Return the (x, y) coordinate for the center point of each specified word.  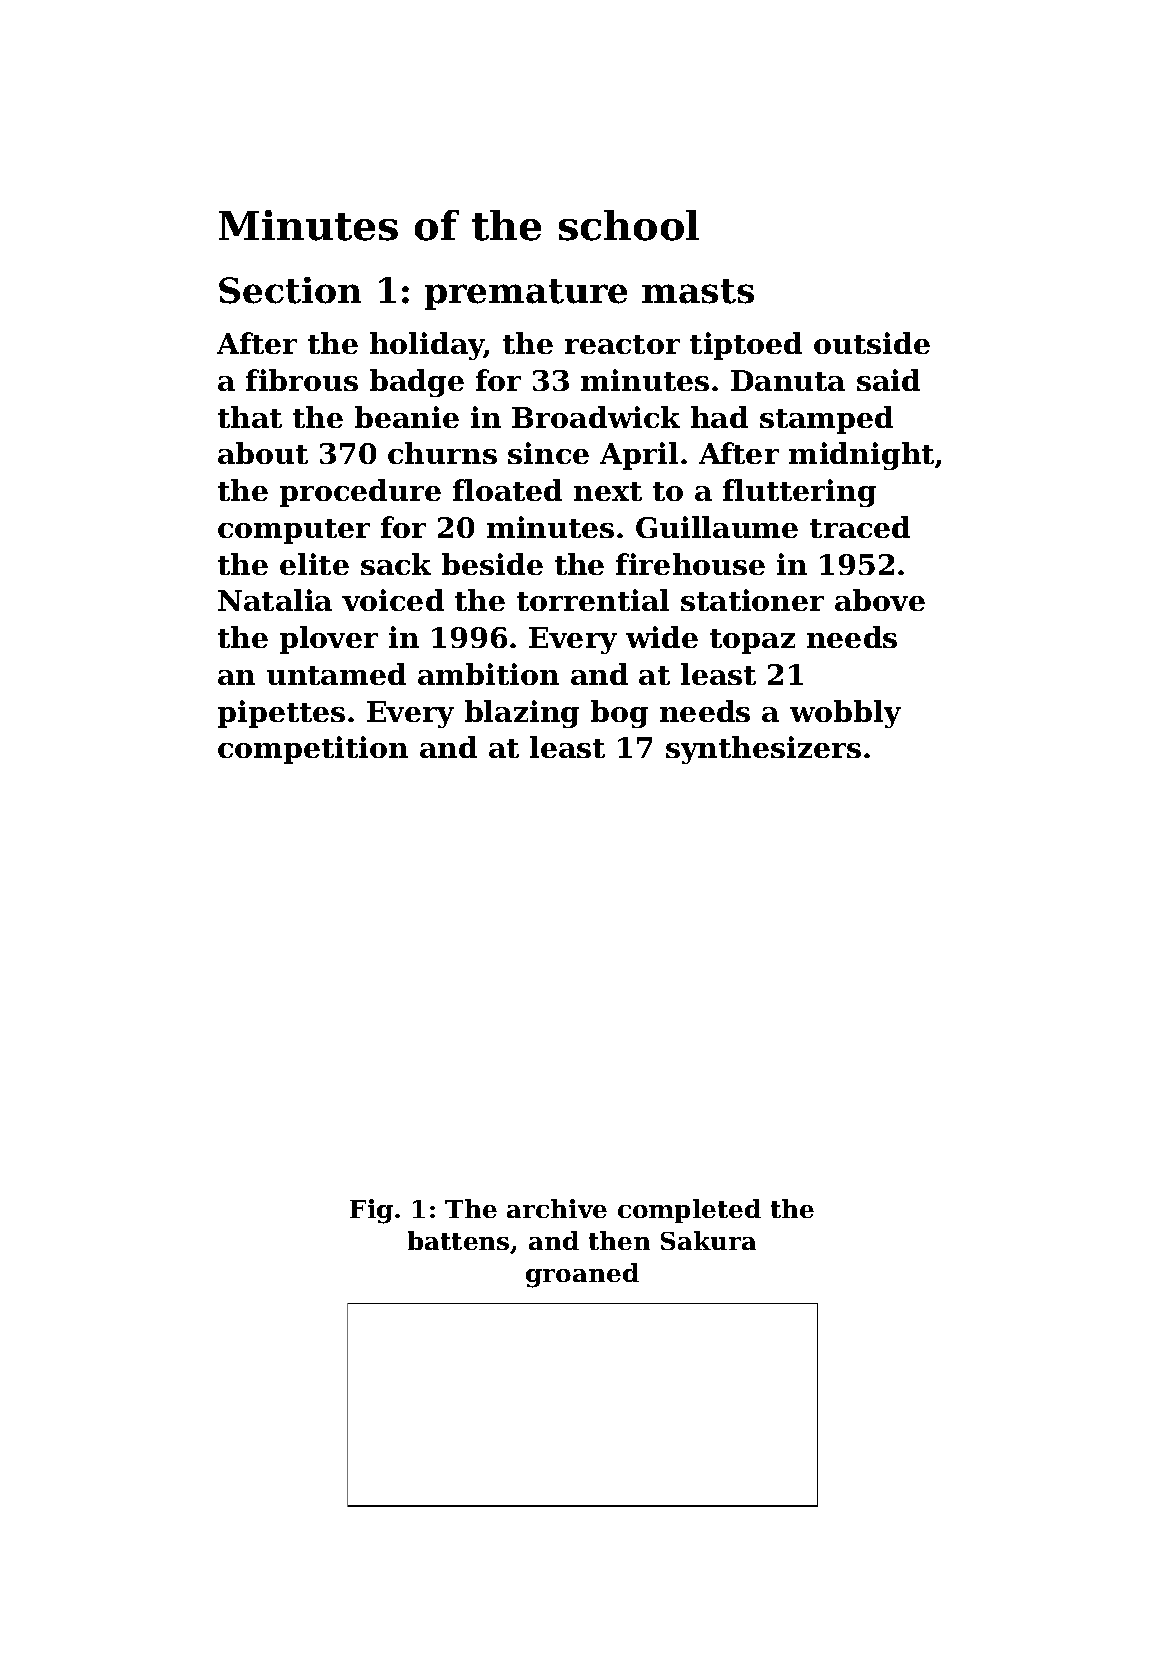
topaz (752, 641)
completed (689, 1211)
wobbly (845, 714)
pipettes (281, 714)
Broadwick (596, 417)
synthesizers (763, 750)
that (250, 417)
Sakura (708, 1240)
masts (698, 291)
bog (619, 714)
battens (459, 1242)
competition (313, 750)
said (888, 380)
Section (290, 290)
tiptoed (746, 346)
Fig (371, 1211)
